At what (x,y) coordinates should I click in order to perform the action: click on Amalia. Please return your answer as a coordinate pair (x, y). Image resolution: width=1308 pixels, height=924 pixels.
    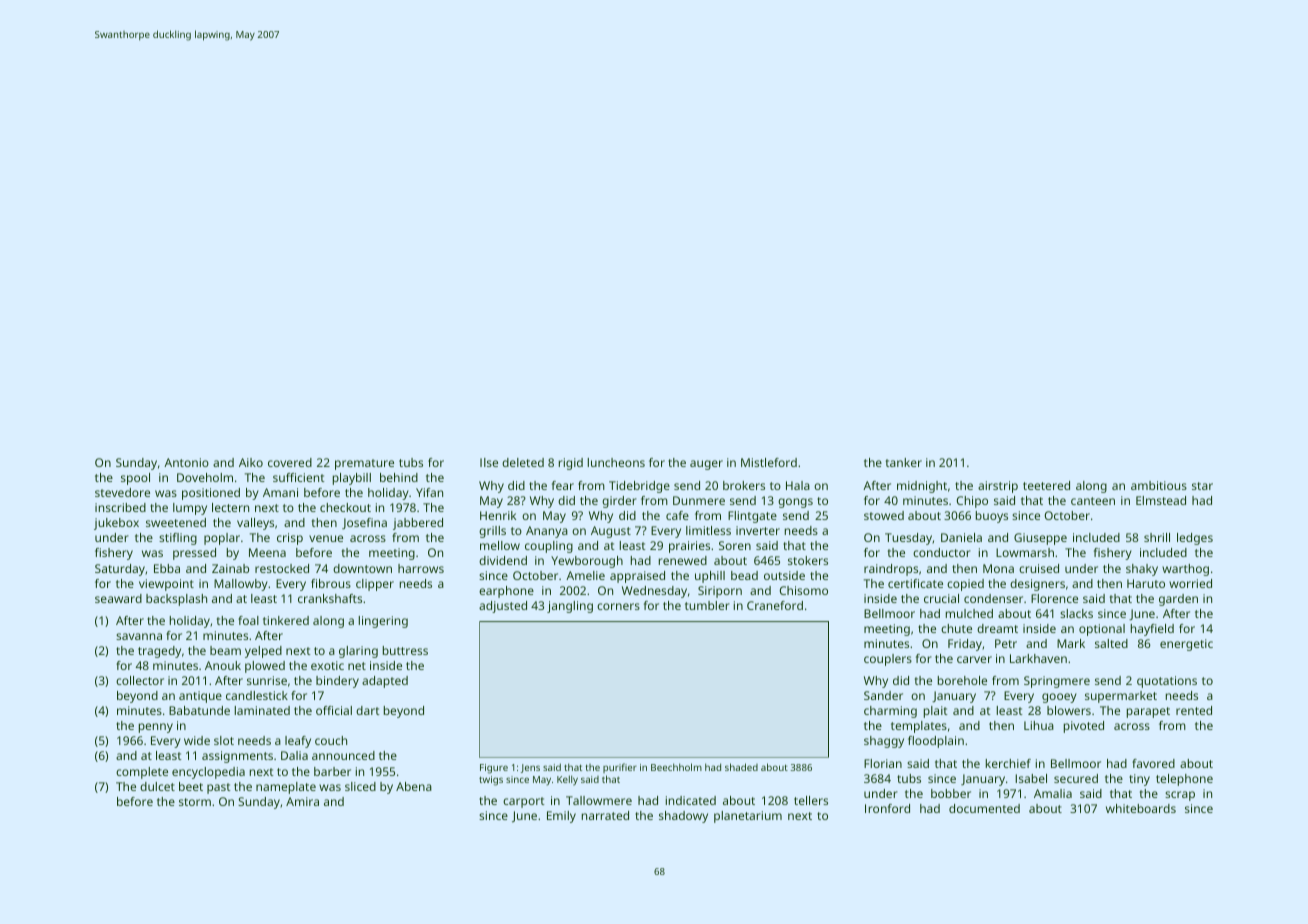
    Looking at the image, I should click on (1053, 793).
